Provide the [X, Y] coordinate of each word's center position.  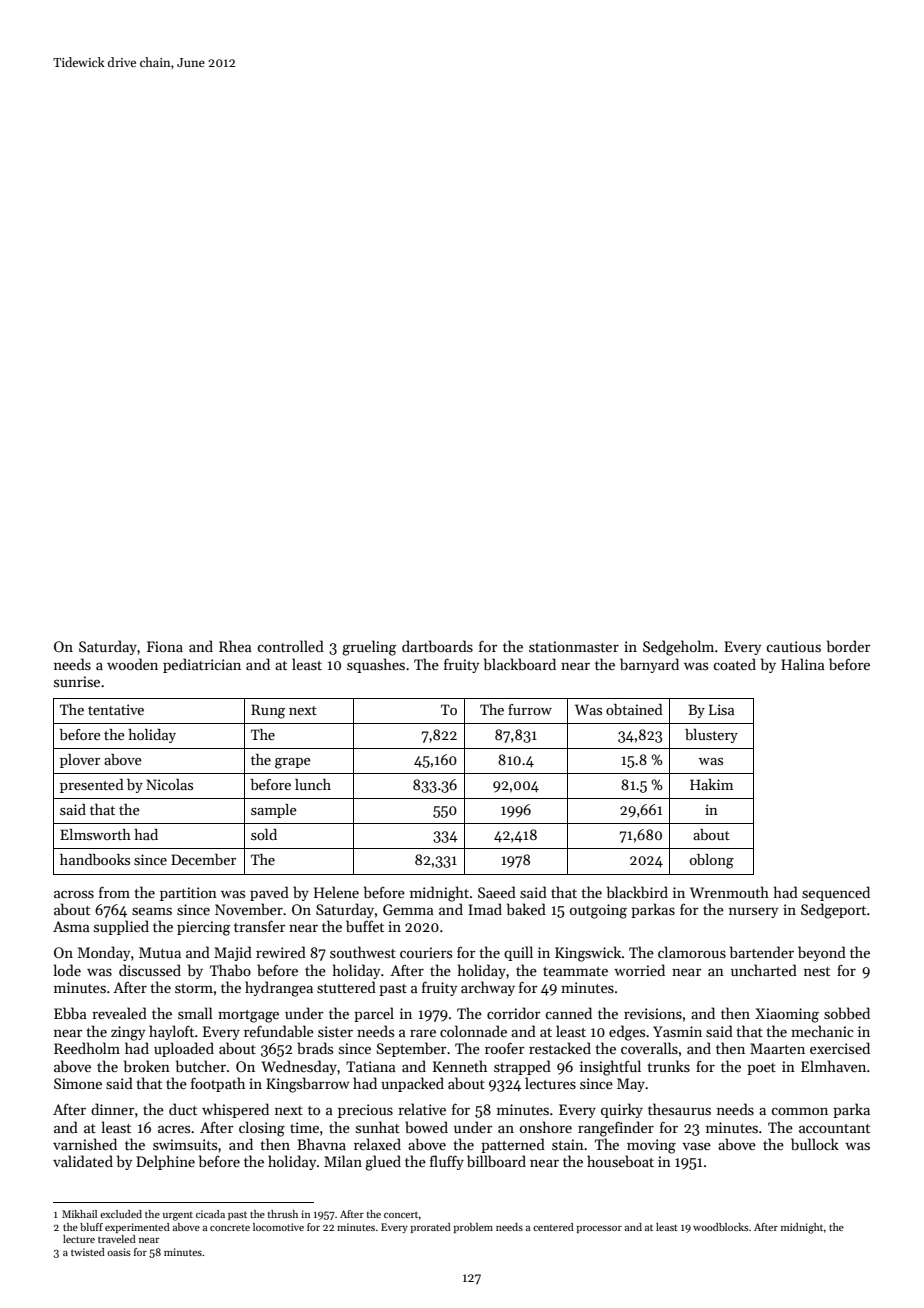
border [848, 646]
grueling [369, 648]
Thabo [230, 970]
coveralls [649, 1048]
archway [488, 988]
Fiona [165, 646]
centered [553, 1227]
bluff [91, 1227]
